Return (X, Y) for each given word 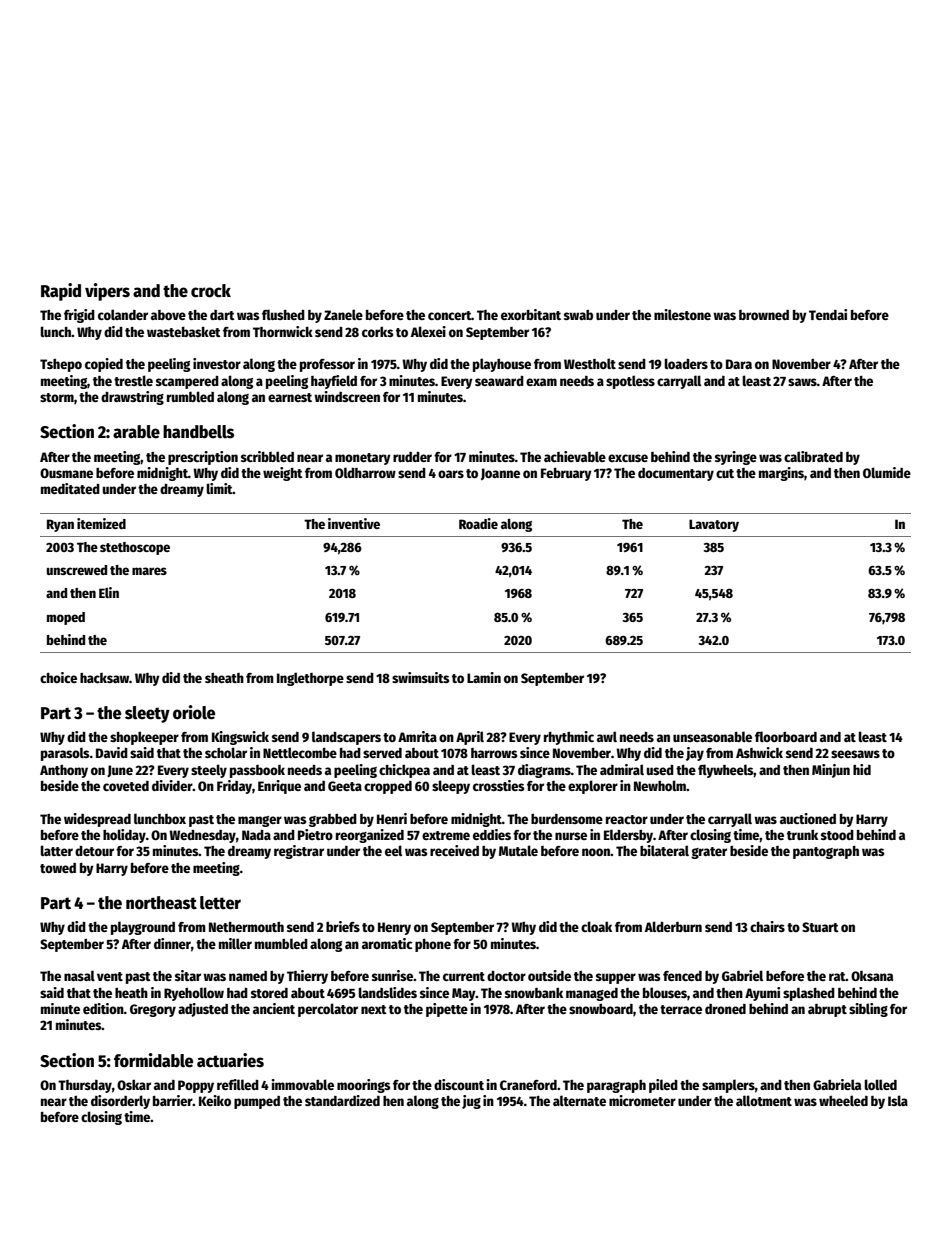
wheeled (843, 1100)
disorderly (120, 1102)
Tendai (828, 314)
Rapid (61, 292)
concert (450, 315)
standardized (342, 1100)
